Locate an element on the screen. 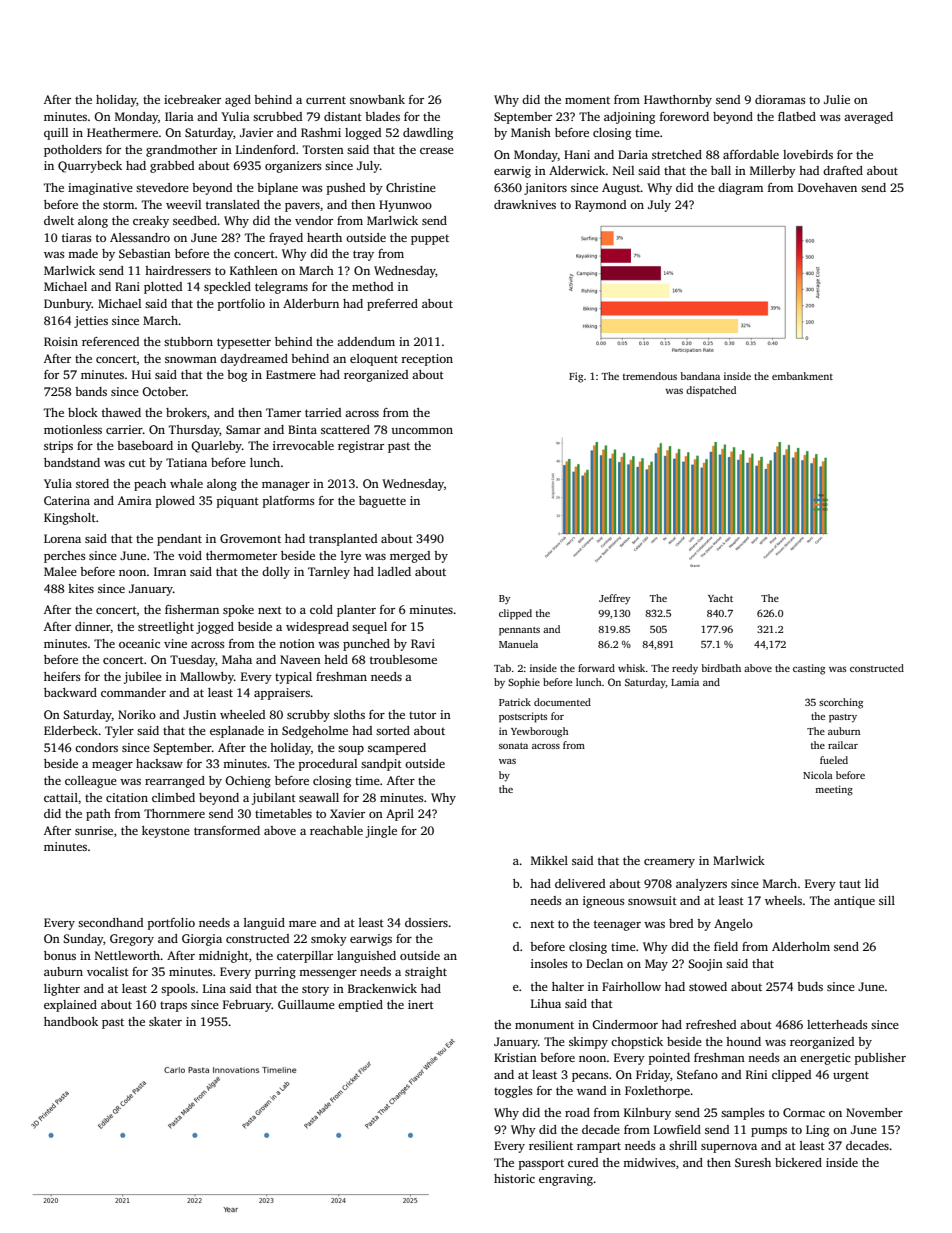 Image resolution: width=952 pixels, height=1233 pixels. manager is located at coordinates (286, 486).
